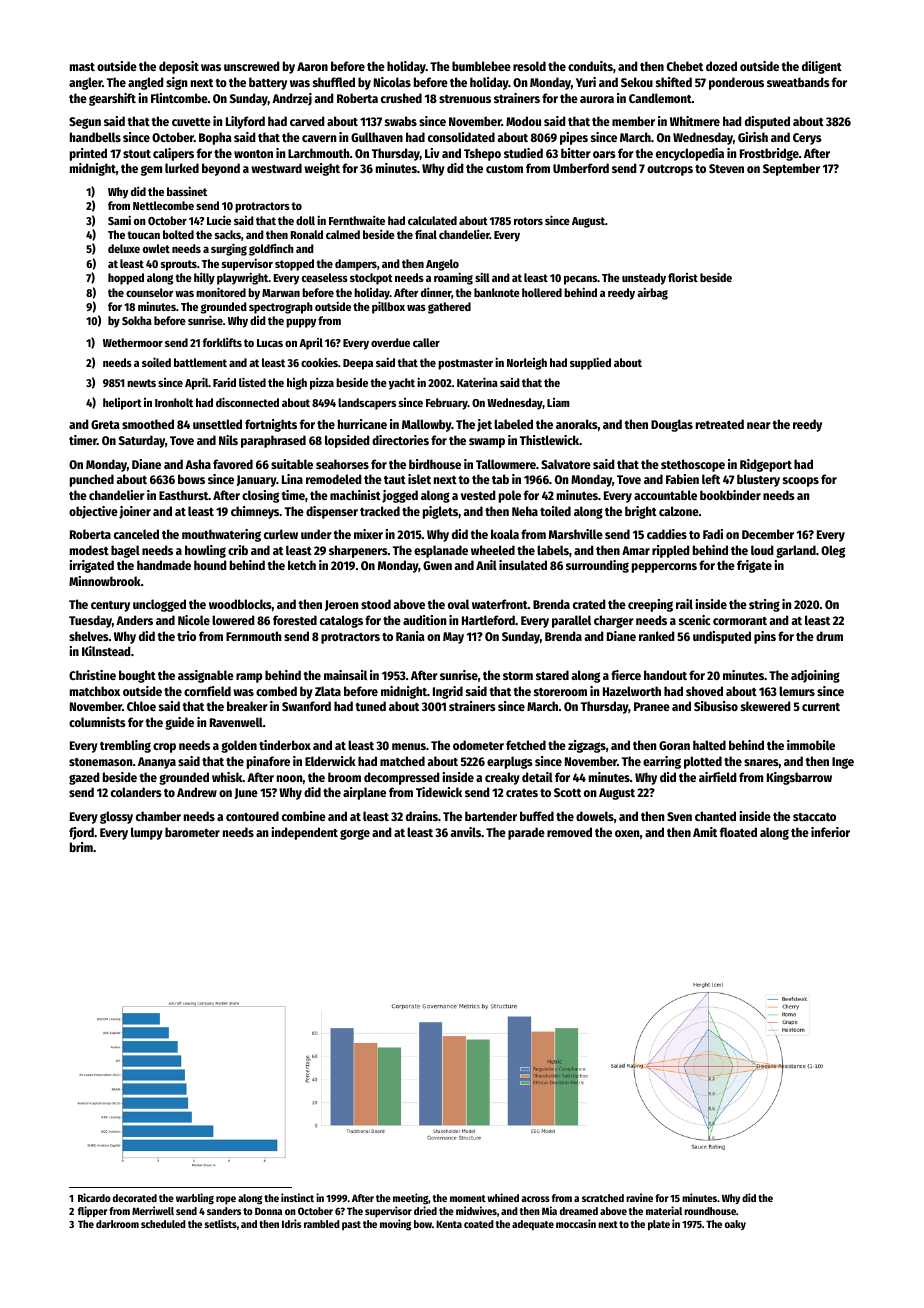 This screenshot has height=1308, width=924. What do you see at coordinates (759, 425) in the screenshot?
I see `near` at bounding box center [759, 425].
